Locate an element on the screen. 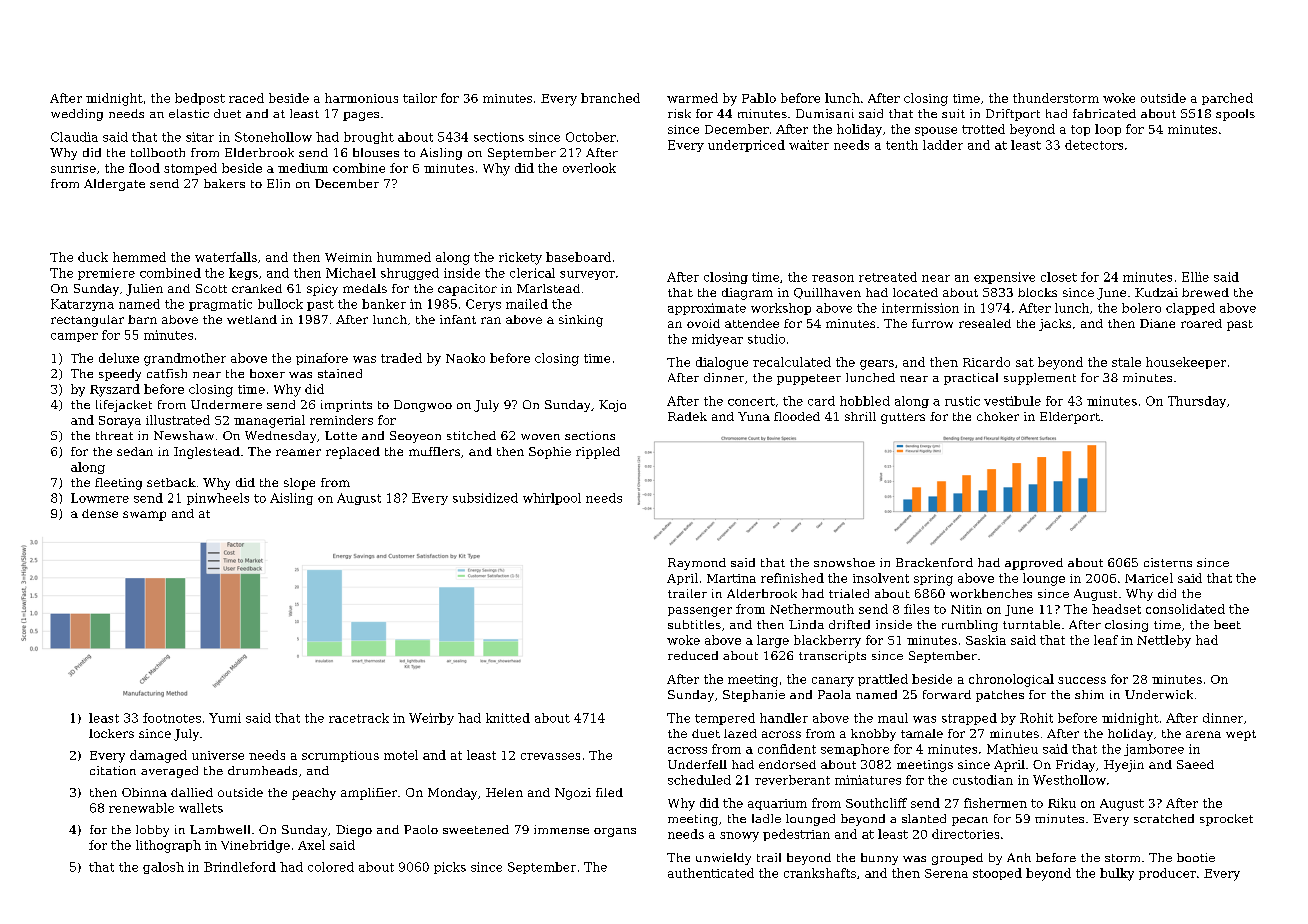 This screenshot has width=1308, height=924. overlook is located at coordinates (589, 168).
